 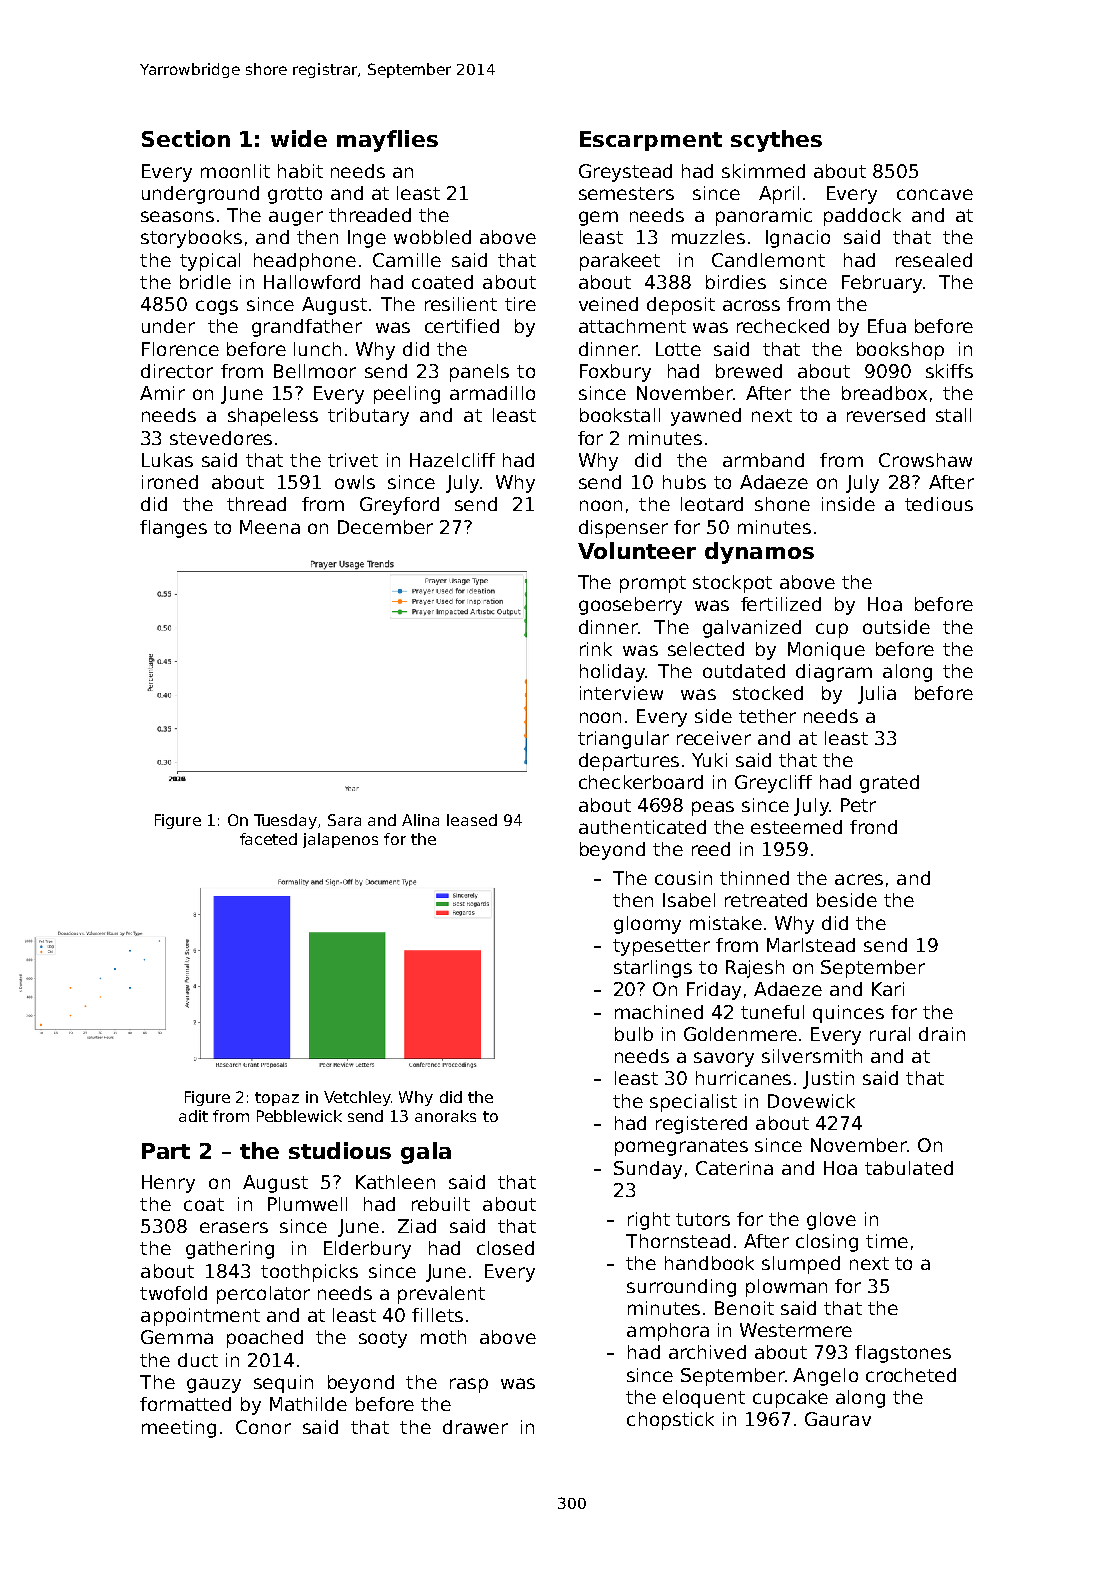 I want to click on Julia, so click(x=877, y=695).
